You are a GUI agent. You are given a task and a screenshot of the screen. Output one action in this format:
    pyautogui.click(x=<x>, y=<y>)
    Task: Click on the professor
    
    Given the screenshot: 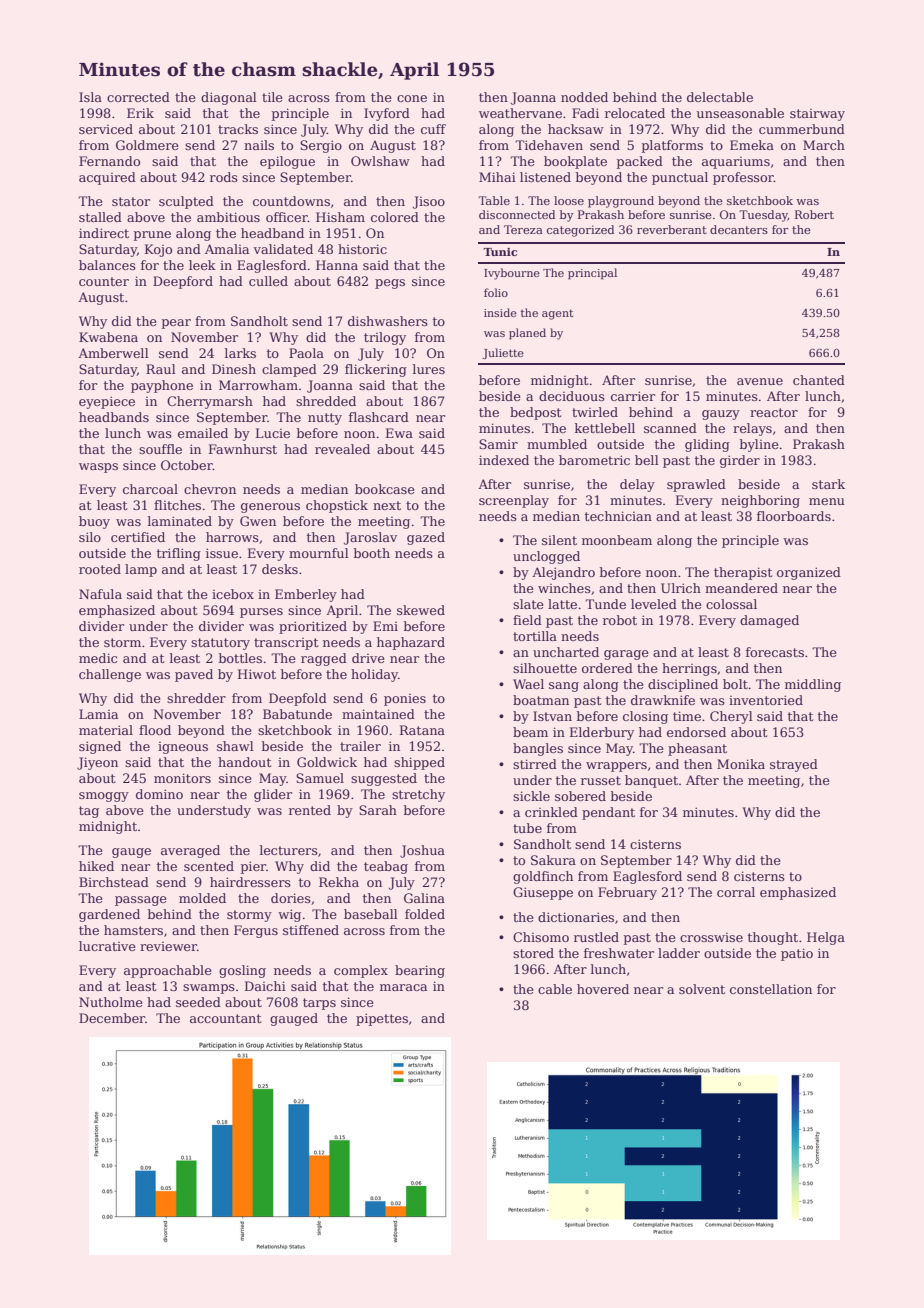 What is the action you would take?
    pyautogui.click(x=743, y=178)
